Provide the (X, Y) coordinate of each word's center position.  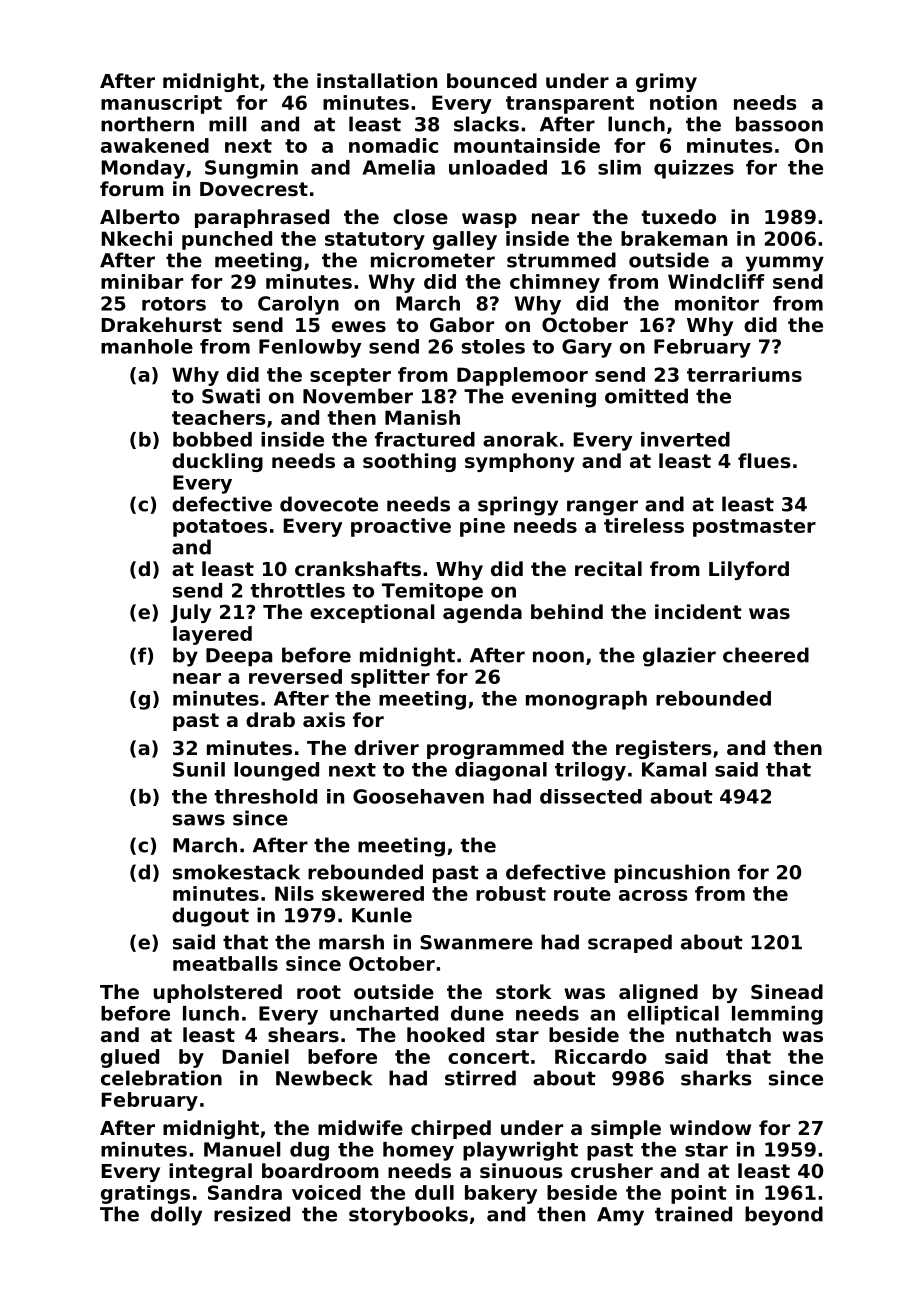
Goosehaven (418, 796)
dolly (176, 1216)
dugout (210, 917)
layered (212, 635)
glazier (679, 657)
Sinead (787, 991)
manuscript (161, 104)
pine (482, 527)
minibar (142, 281)
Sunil (199, 769)
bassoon (779, 124)
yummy (785, 264)
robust (511, 893)
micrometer (433, 260)
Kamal (674, 769)
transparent (570, 105)
